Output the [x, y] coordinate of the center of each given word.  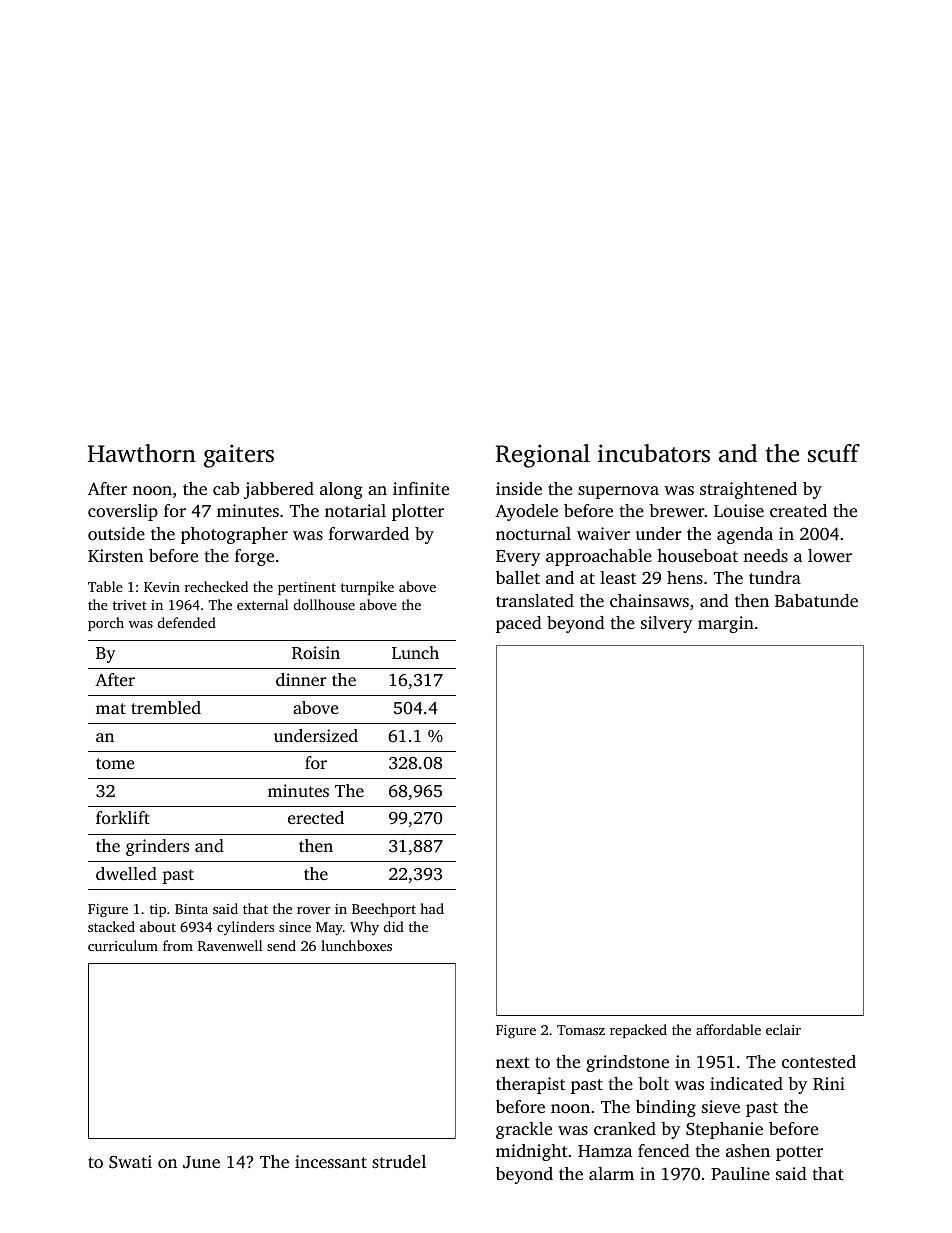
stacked [111, 926]
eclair [783, 1029]
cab [226, 488]
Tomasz [581, 1030]
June [201, 1162]
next [513, 1062]
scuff [834, 453]
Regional [543, 456]
